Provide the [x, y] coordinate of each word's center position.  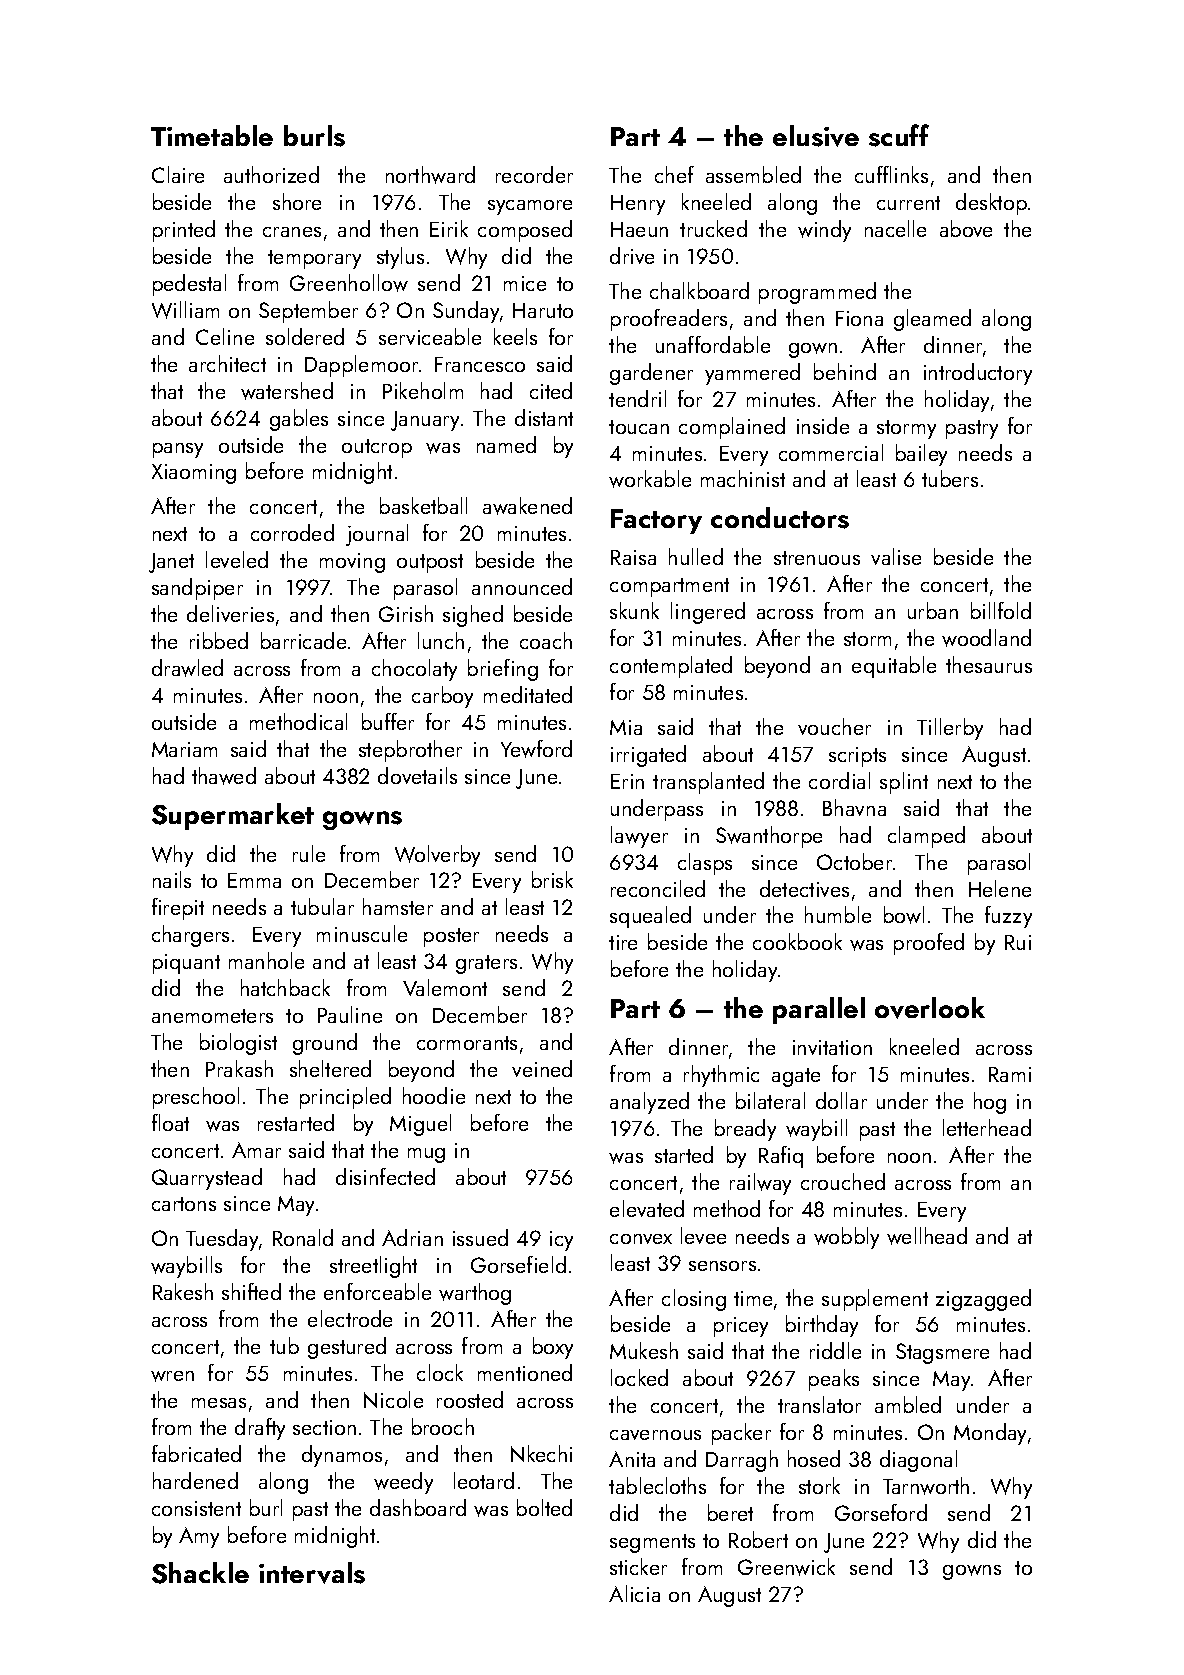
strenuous [817, 558]
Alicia [634, 1593]
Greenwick [786, 1567]
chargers [190, 936]
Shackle [200, 1573]
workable [650, 479]
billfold [1001, 610]
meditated [528, 694]
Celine [225, 336]
